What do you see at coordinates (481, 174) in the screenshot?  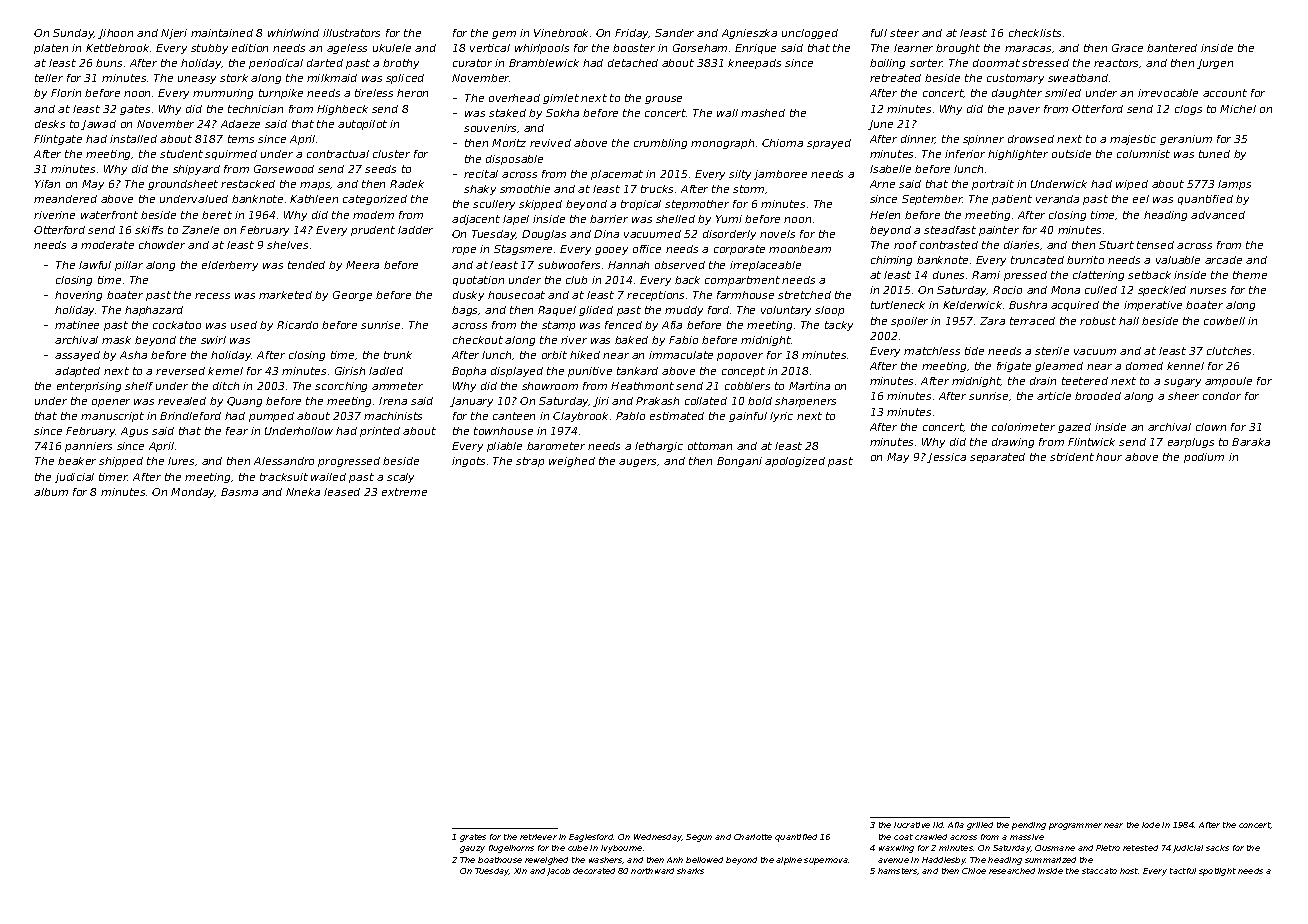 I see `recital` at bounding box center [481, 174].
